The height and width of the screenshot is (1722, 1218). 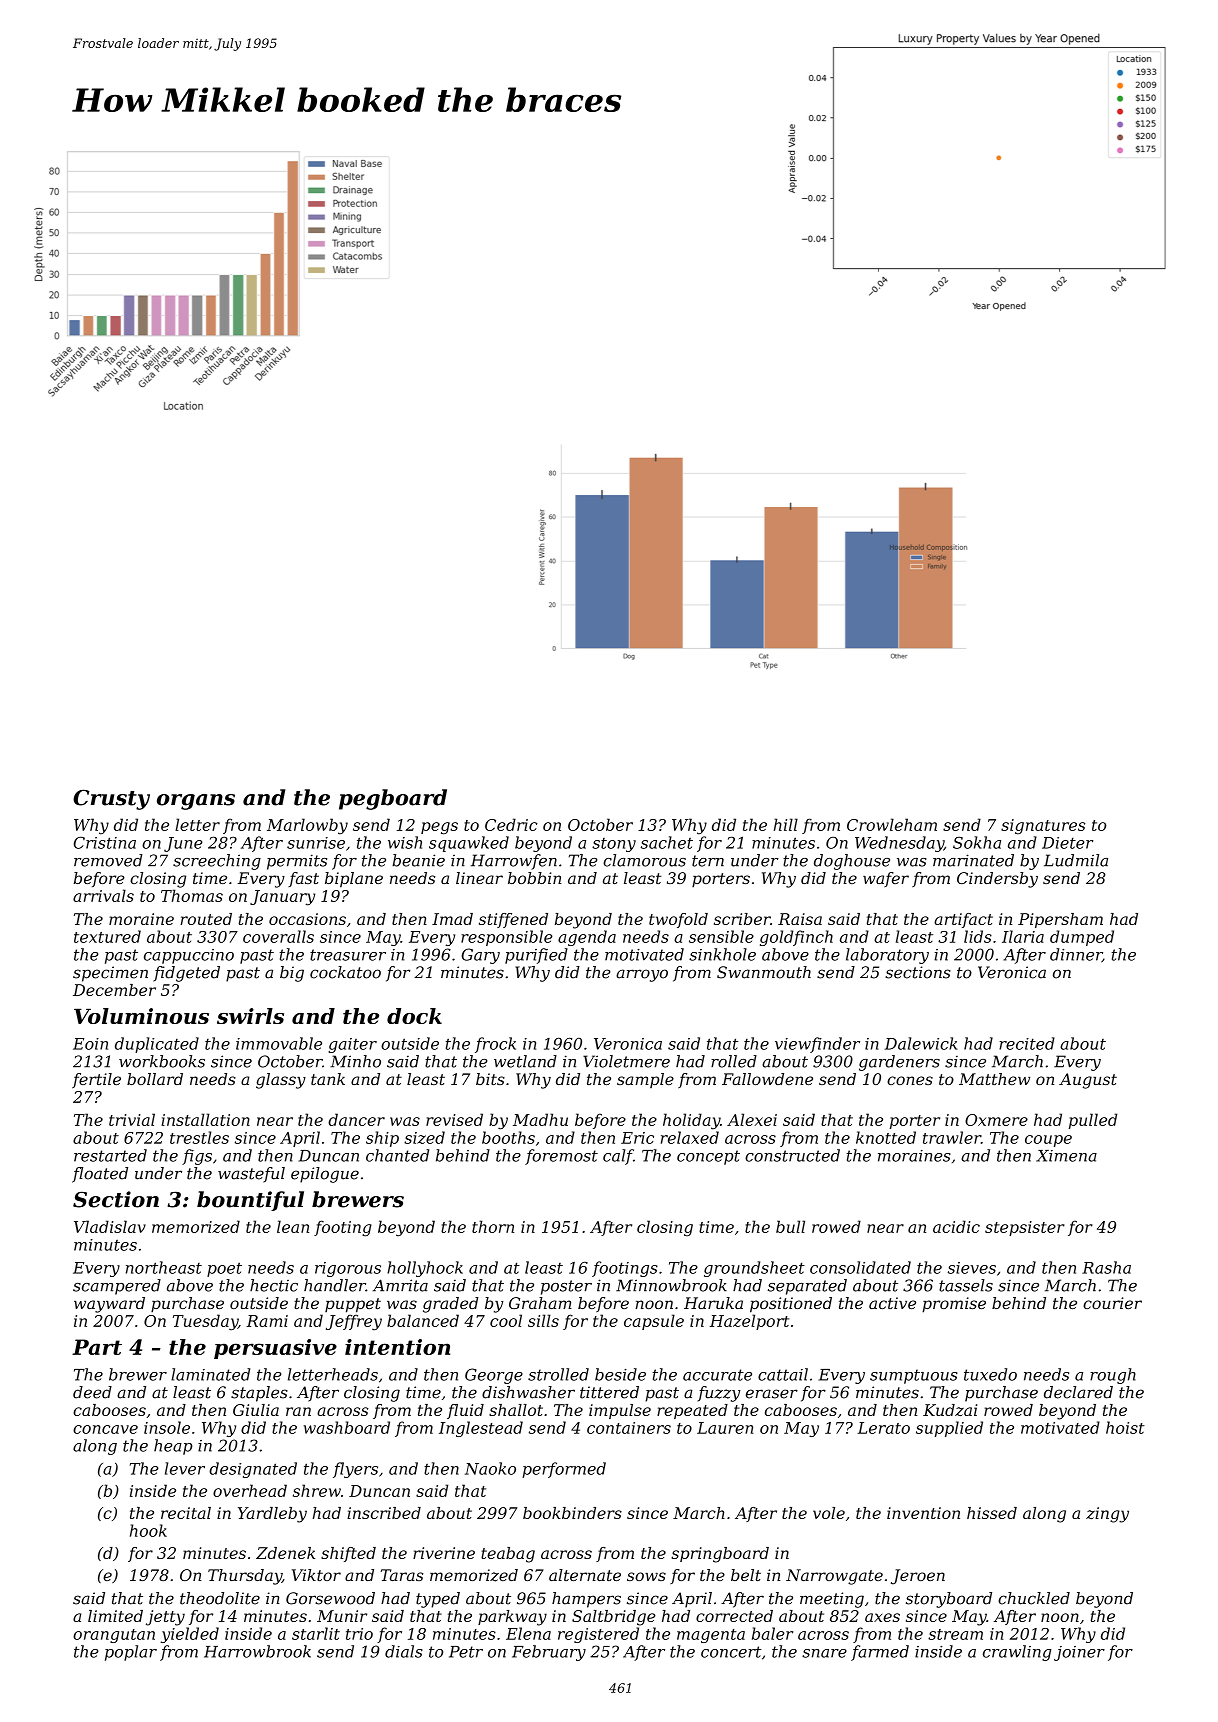 What do you see at coordinates (852, 862) in the screenshot?
I see `doghouse` at bounding box center [852, 862].
